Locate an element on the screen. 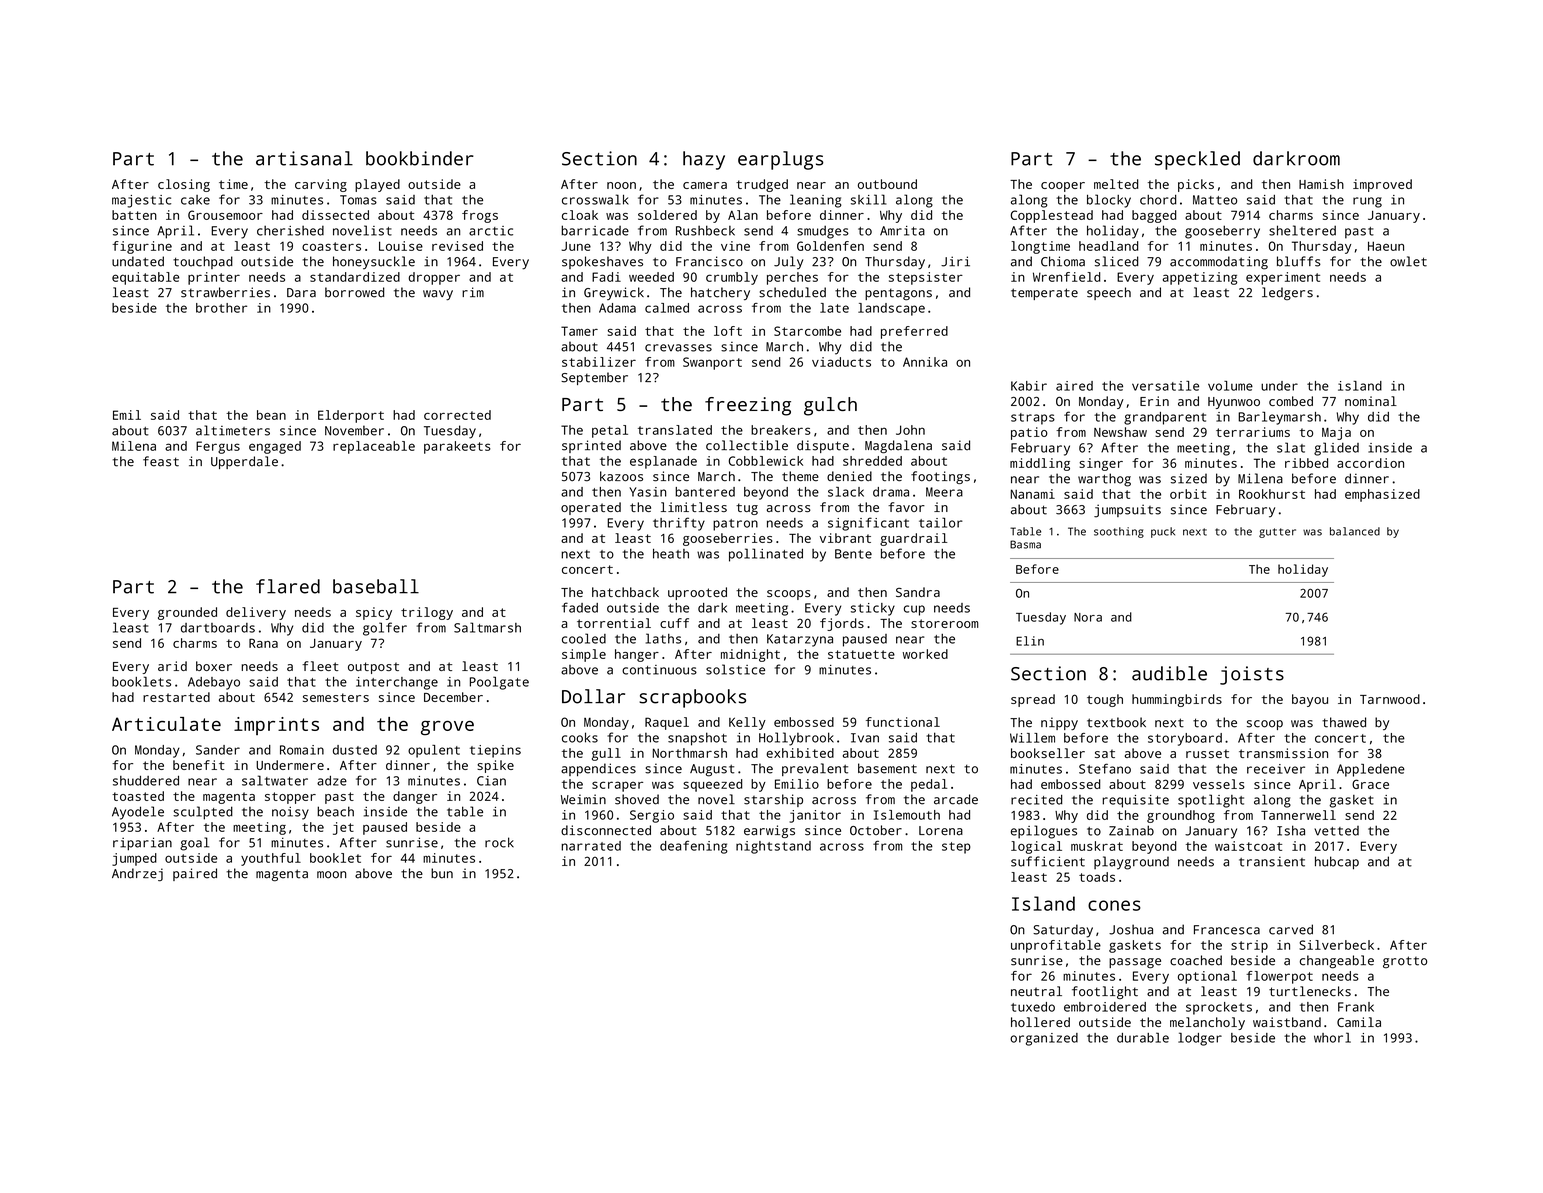 This screenshot has height=1193, width=1543. Upperdale is located at coordinates (244, 462).
